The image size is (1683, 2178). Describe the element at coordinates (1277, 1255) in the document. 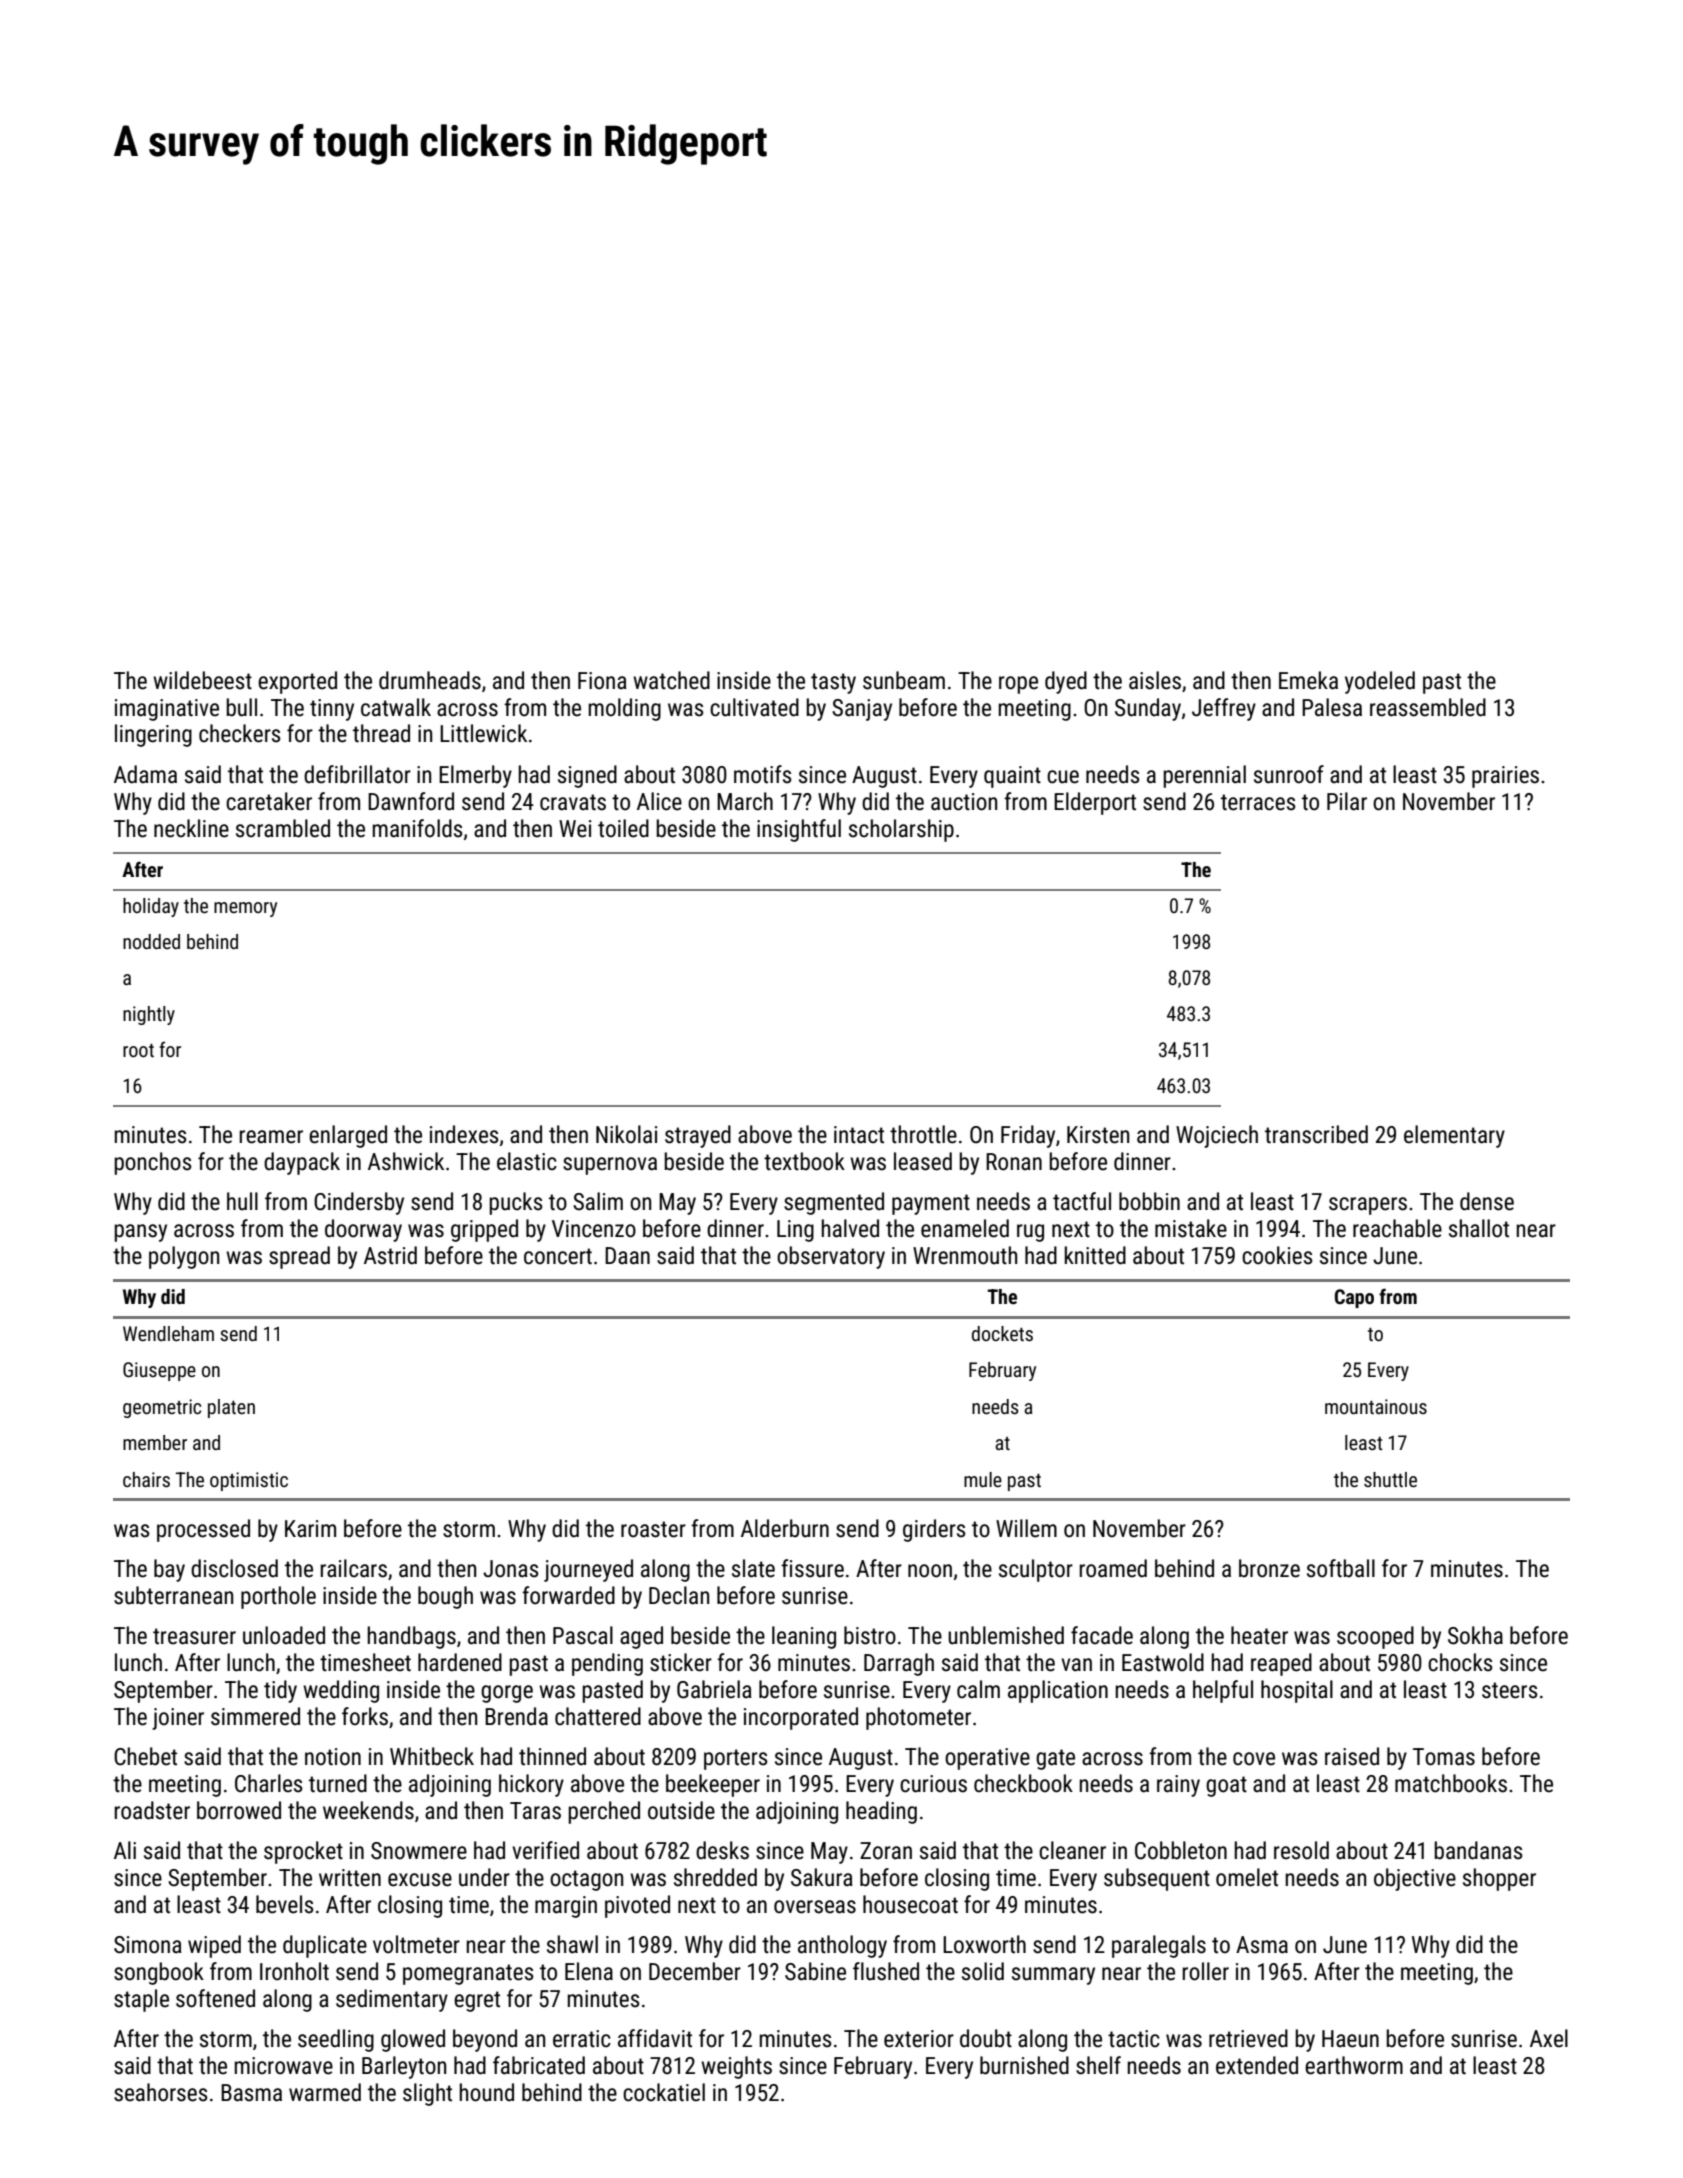

I see `cookies` at that location.
